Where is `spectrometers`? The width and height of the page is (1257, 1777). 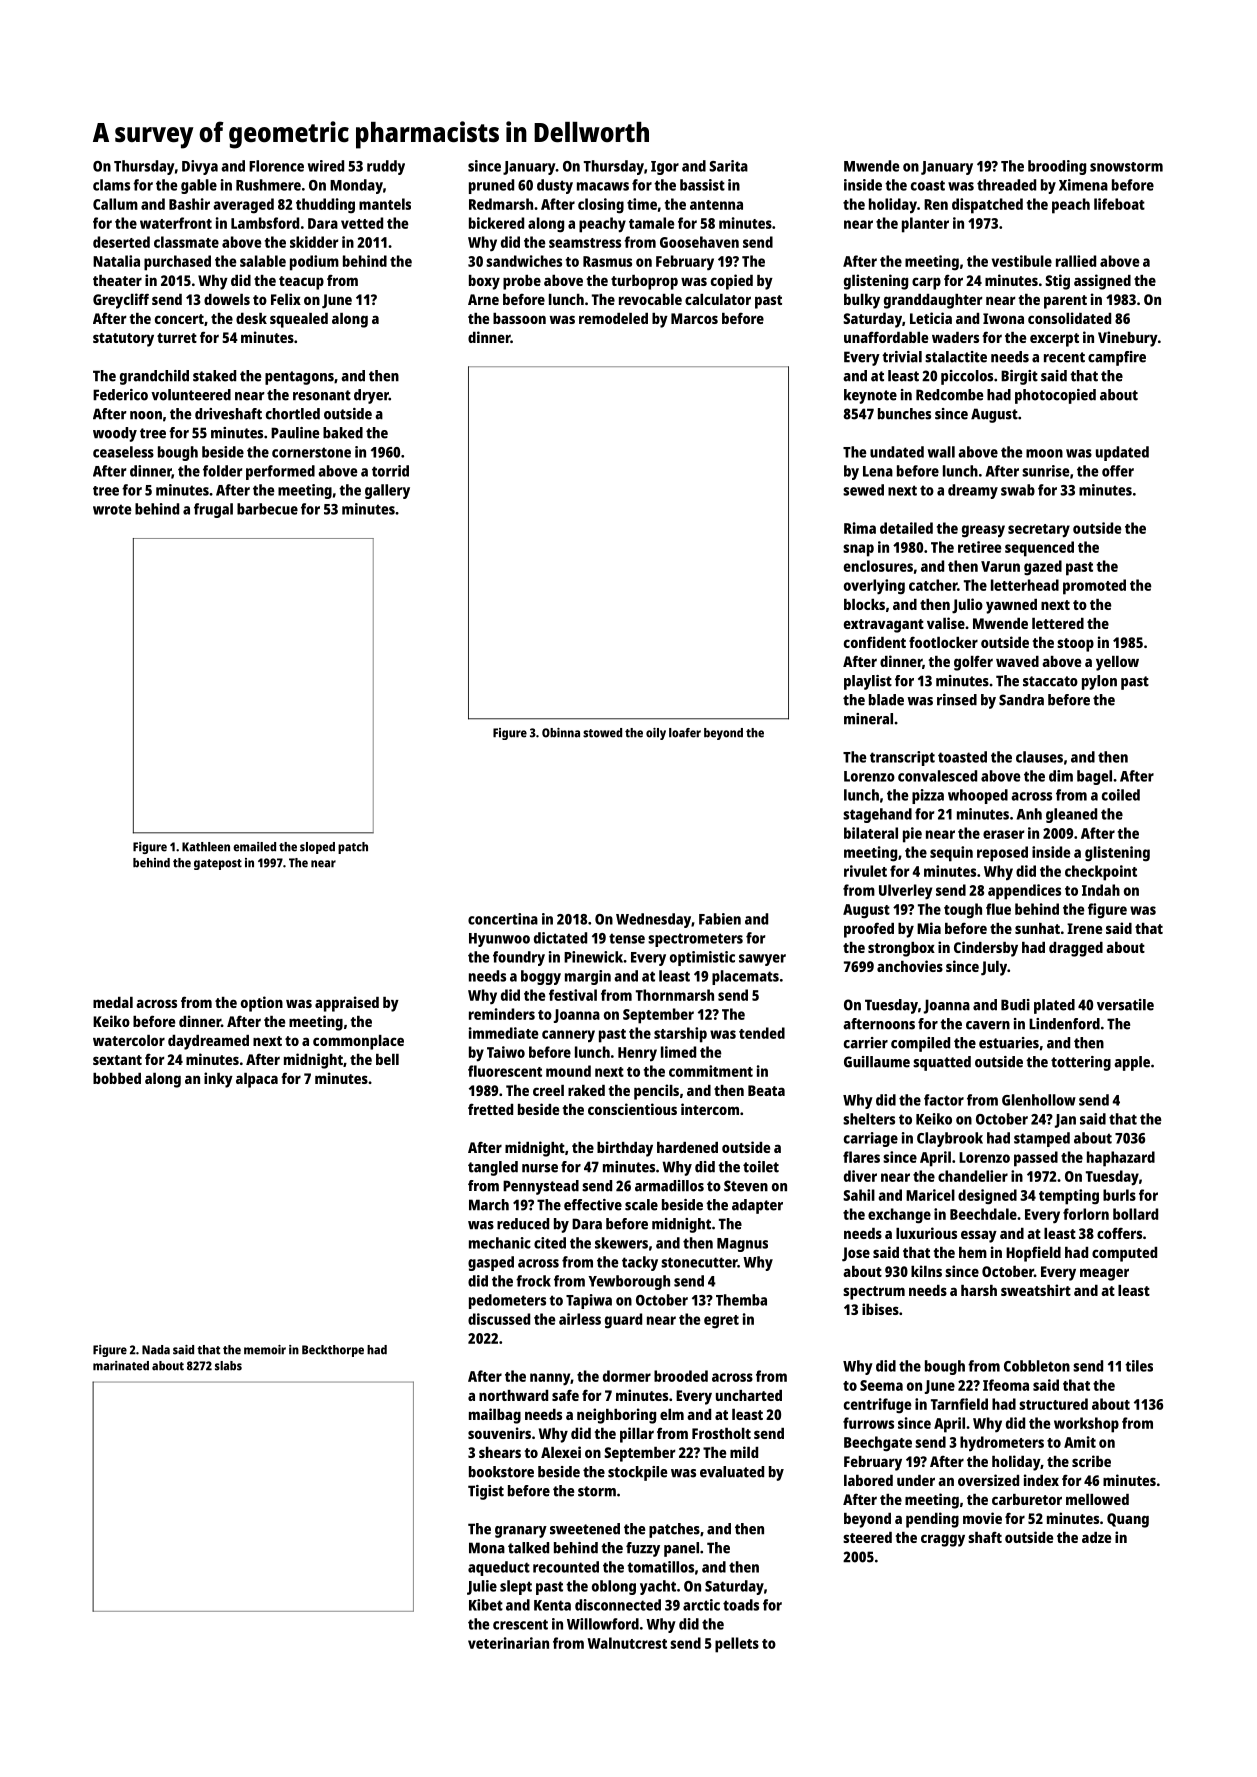
spectrometers is located at coordinates (695, 940).
